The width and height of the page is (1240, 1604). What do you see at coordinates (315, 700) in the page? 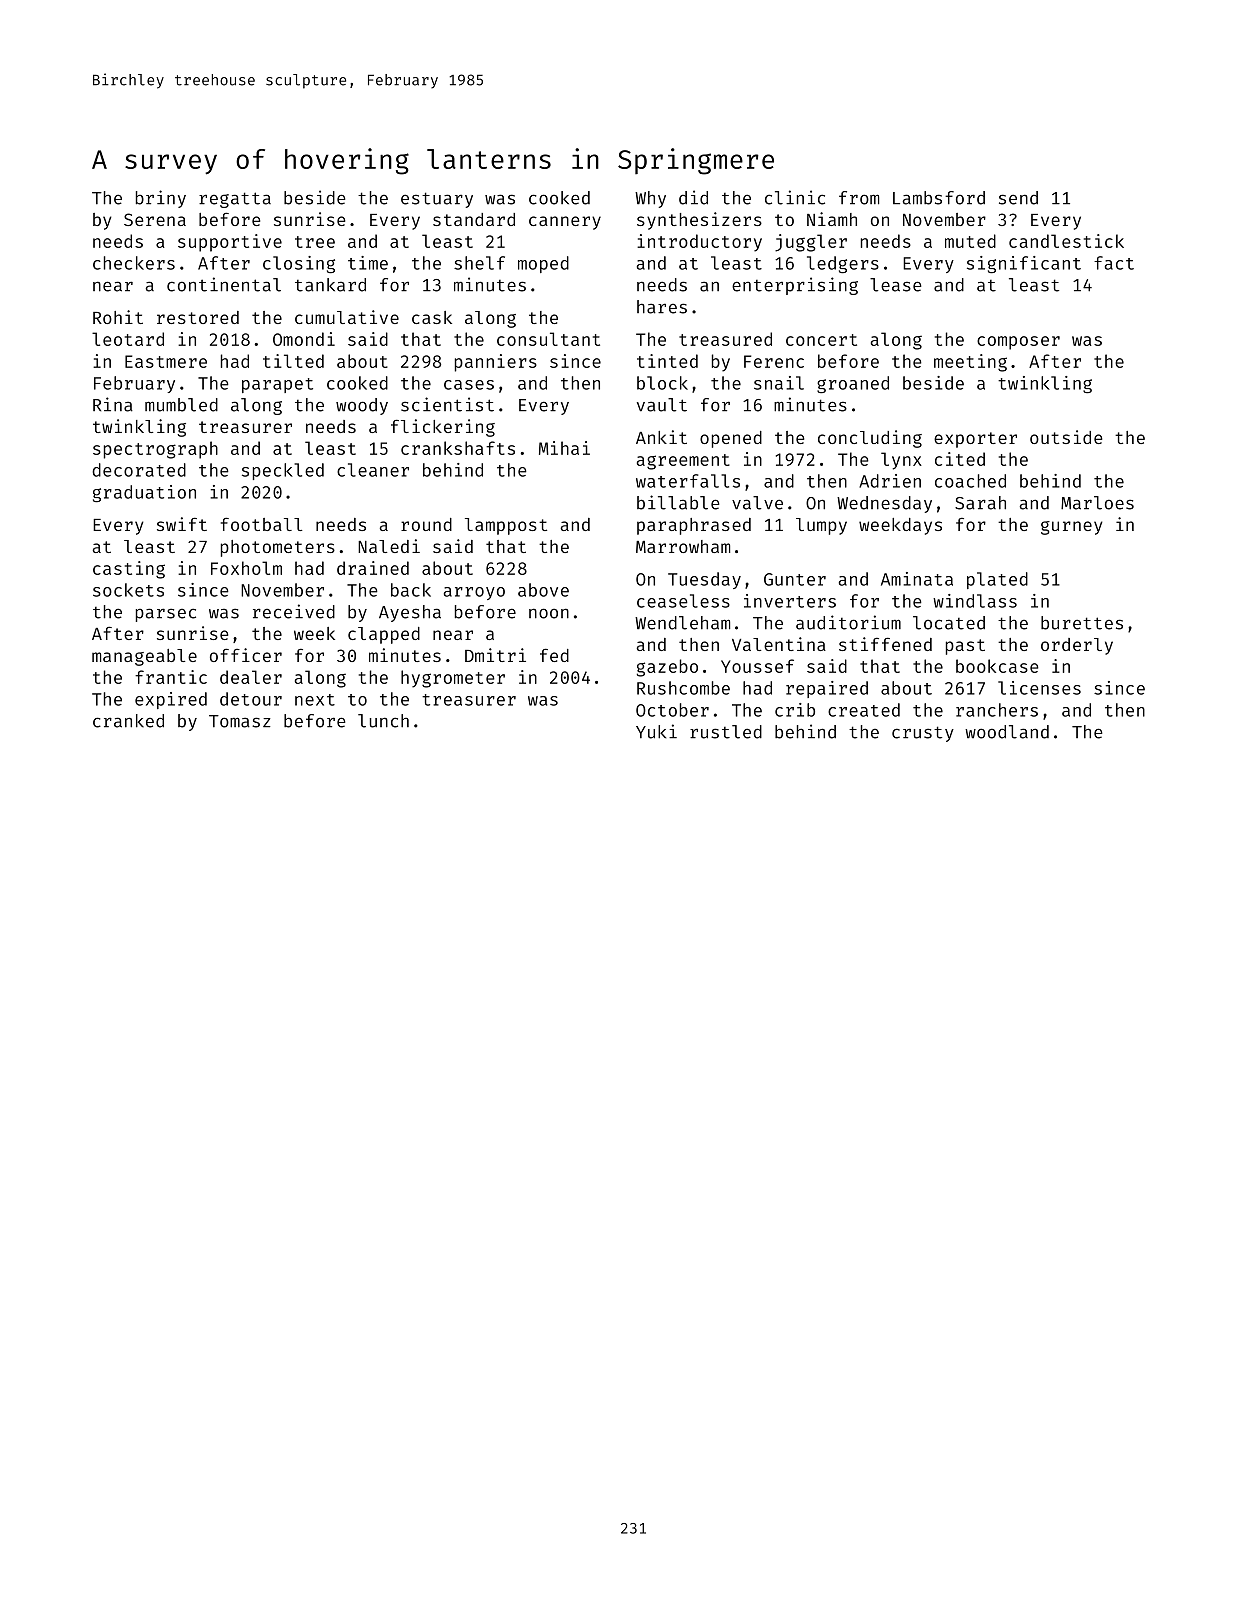
I see `next` at bounding box center [315, 700].
